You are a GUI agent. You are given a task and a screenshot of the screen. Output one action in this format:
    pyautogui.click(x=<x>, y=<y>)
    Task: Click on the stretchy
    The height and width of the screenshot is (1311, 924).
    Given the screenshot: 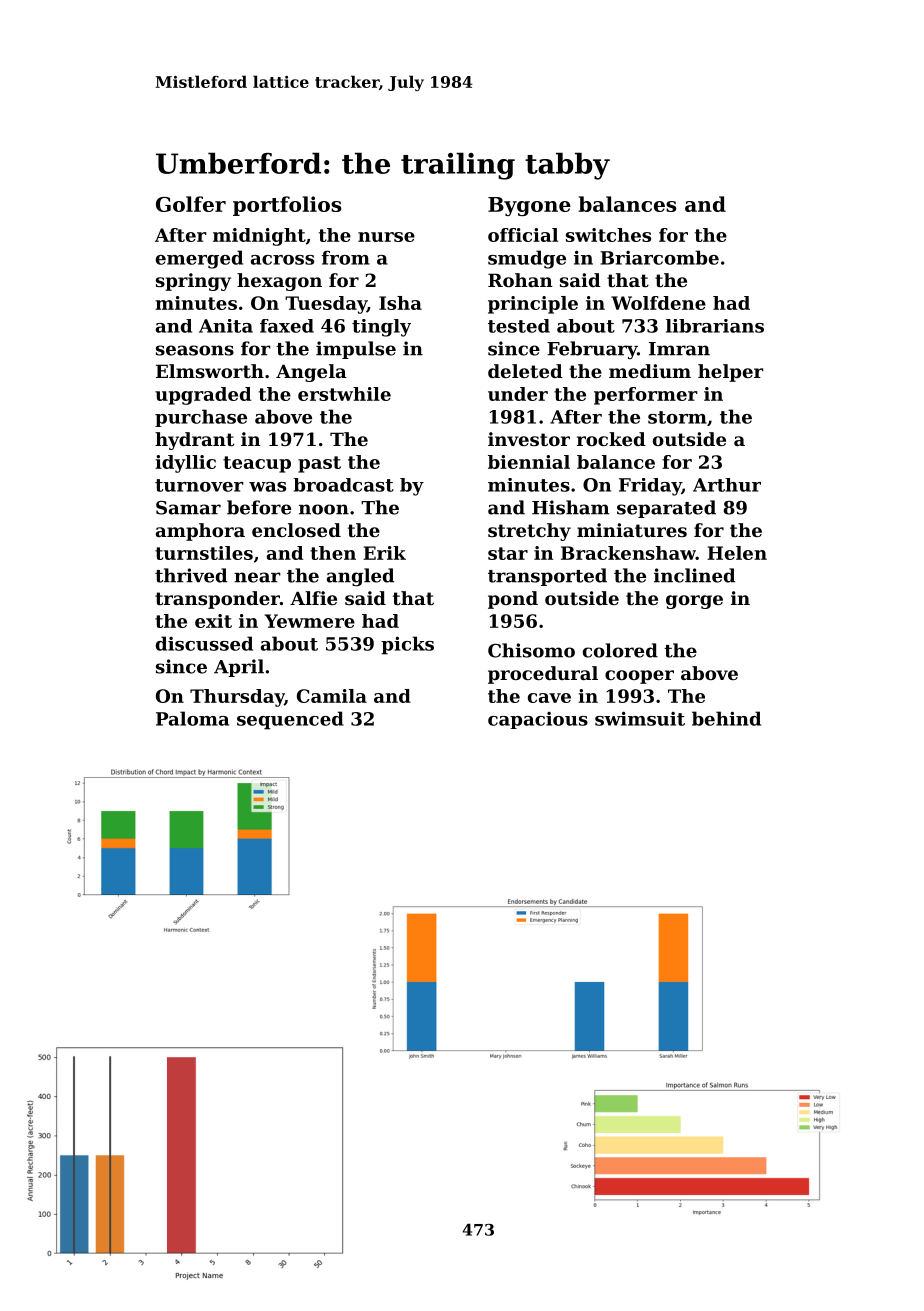 What is the action you would take?
    pyautogui.click(x=529, y=532)
